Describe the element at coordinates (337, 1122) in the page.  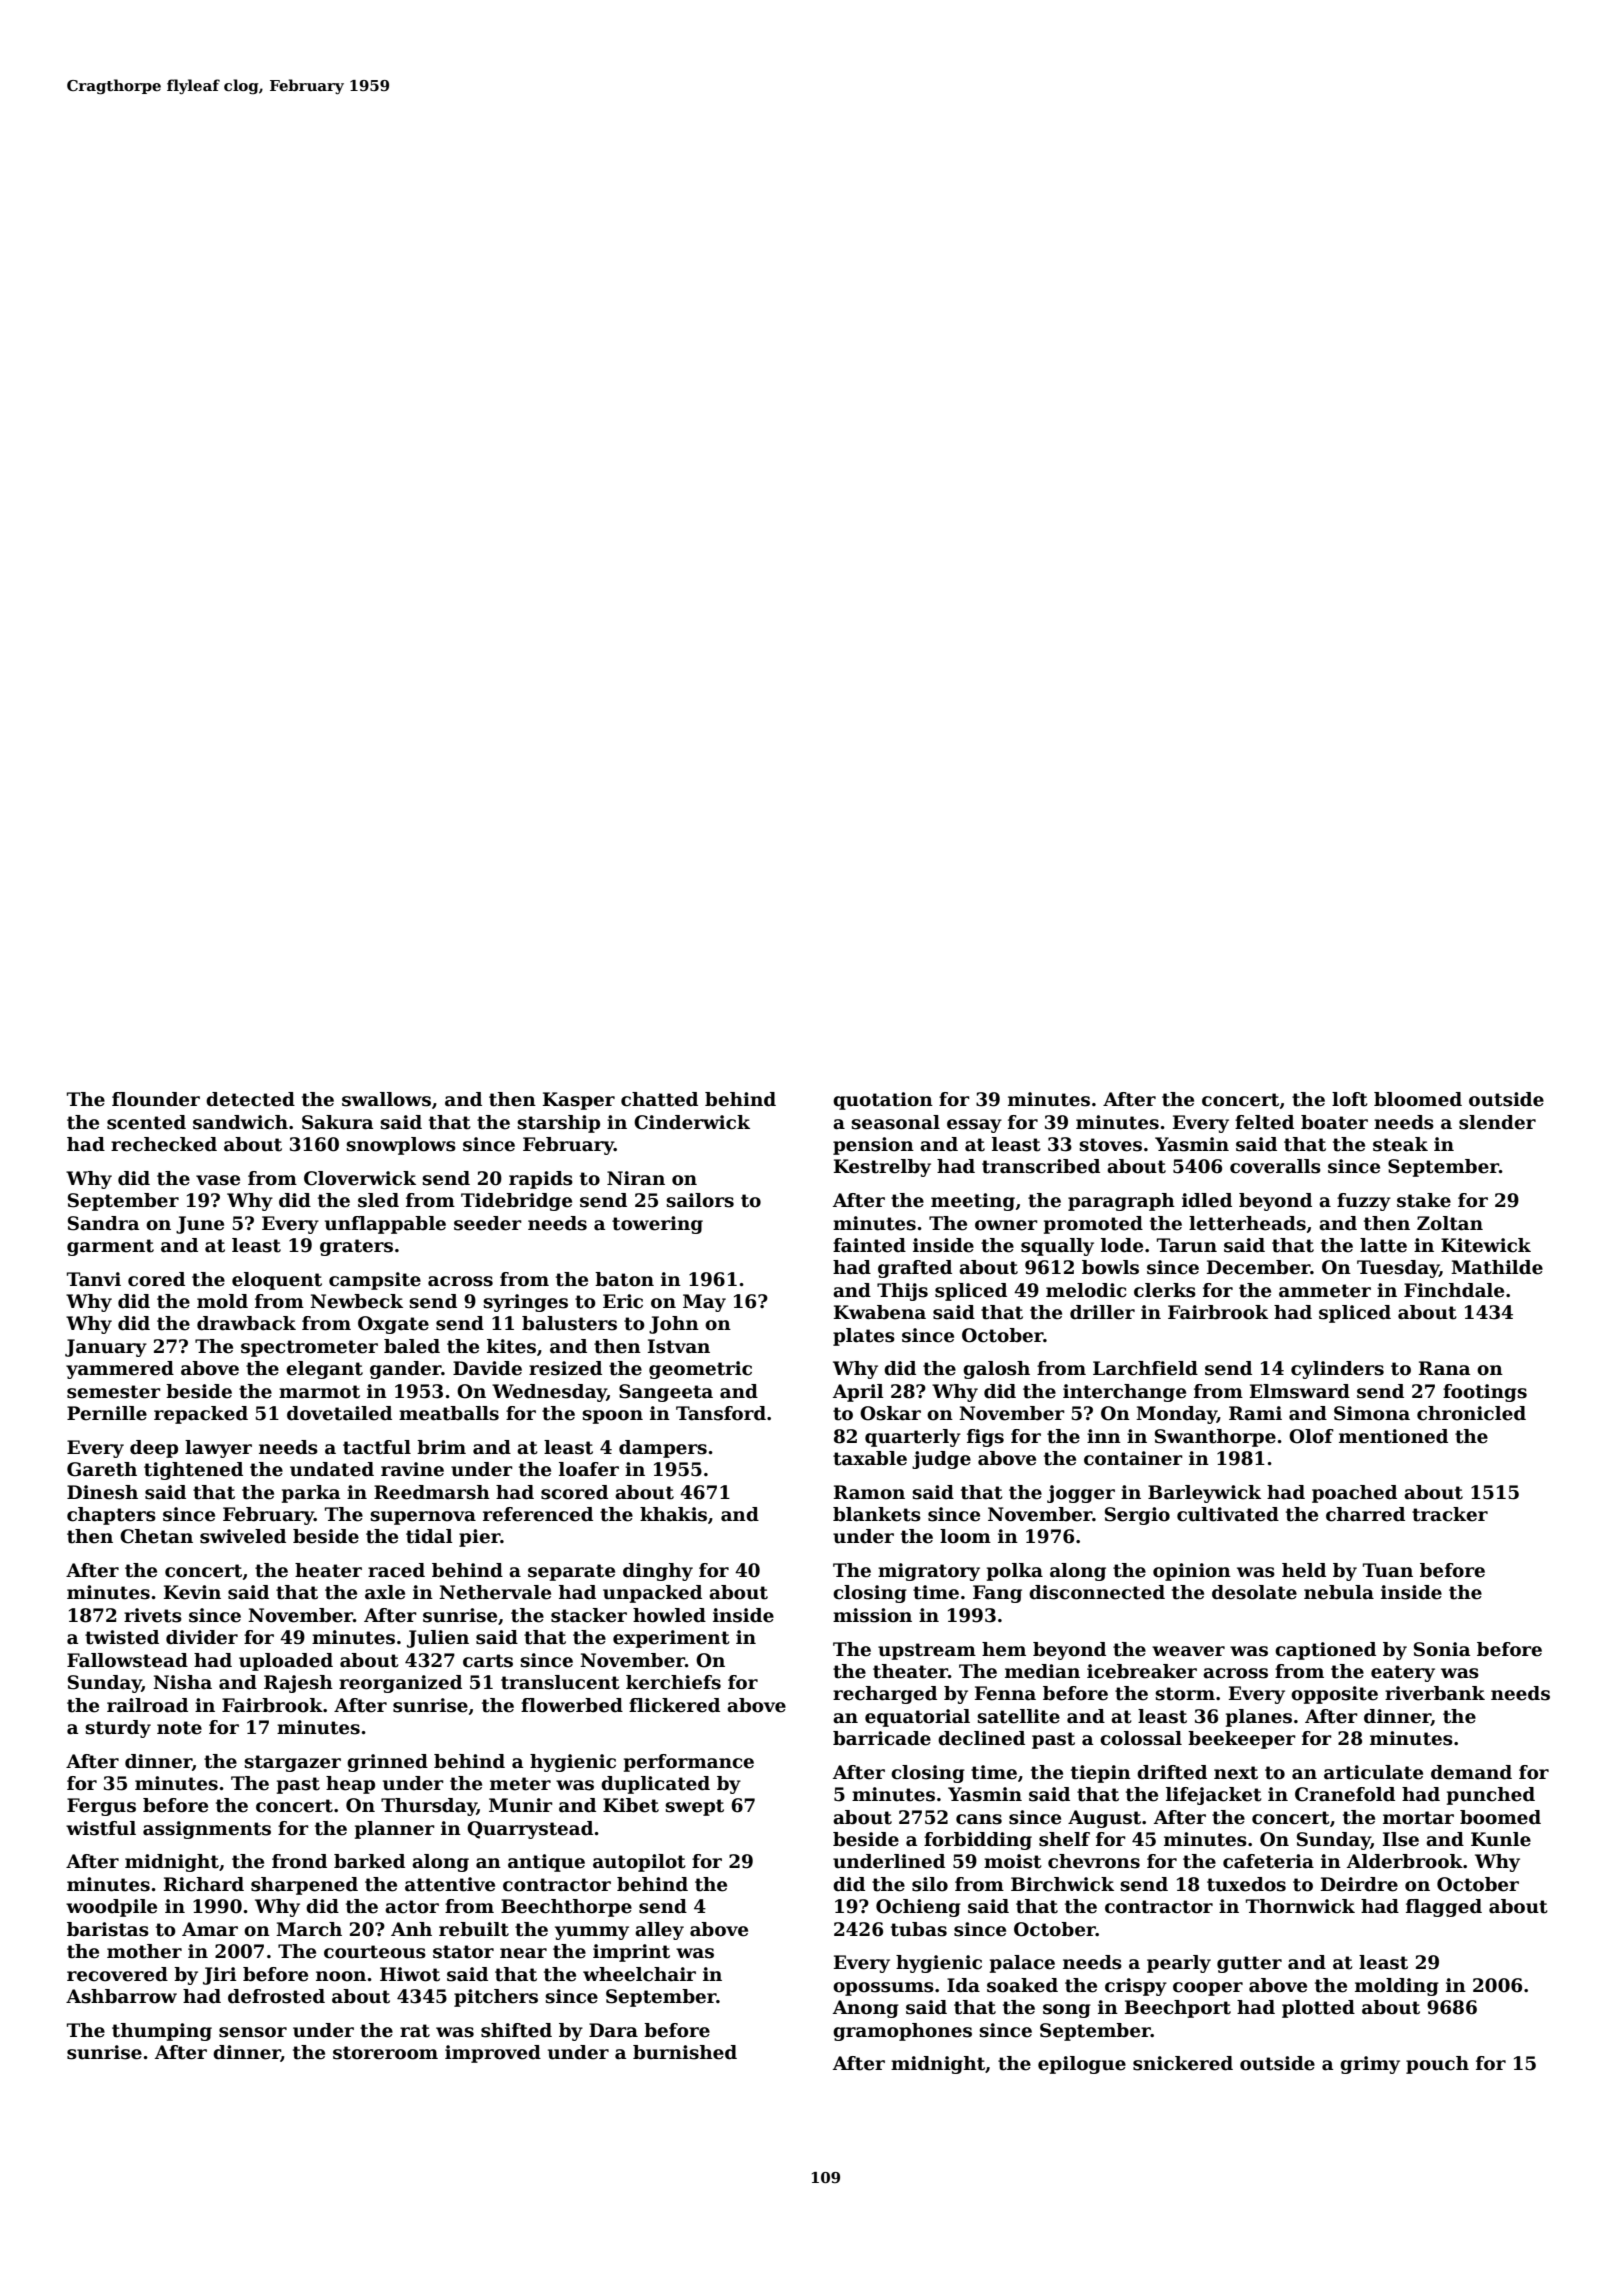
I see `Sakura` at that location.
